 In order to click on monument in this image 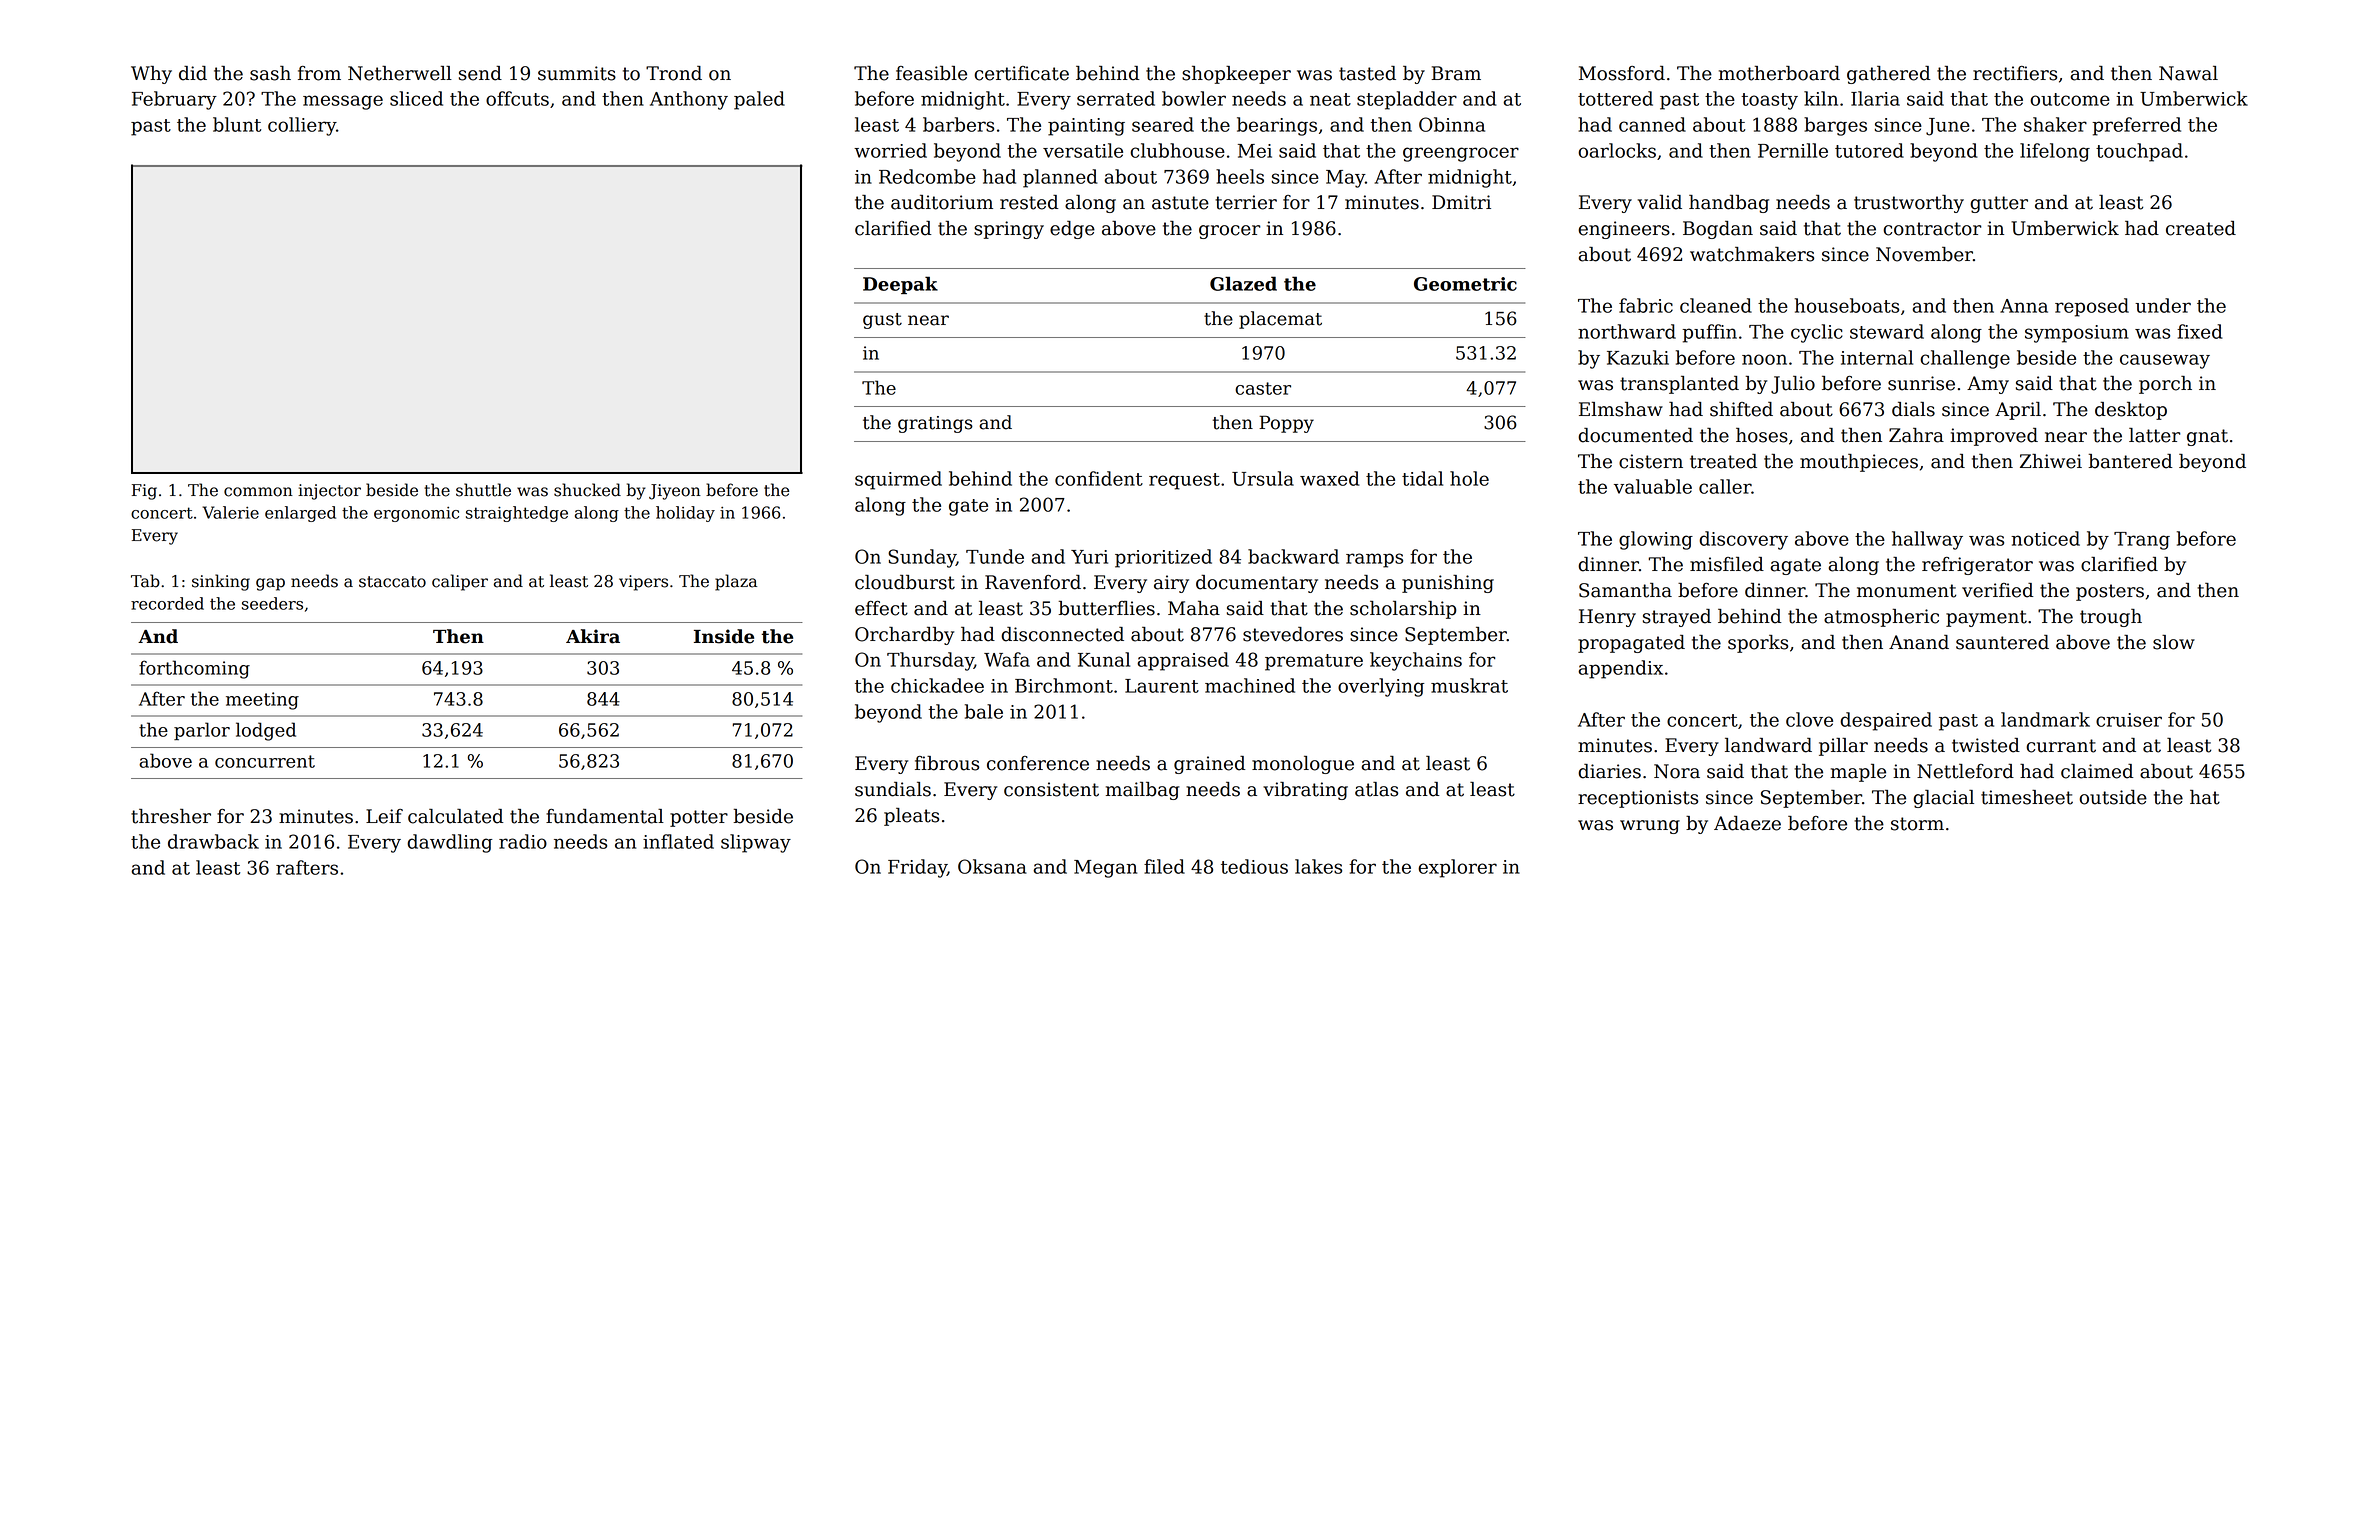, I will do `click(1906, 591)`.
